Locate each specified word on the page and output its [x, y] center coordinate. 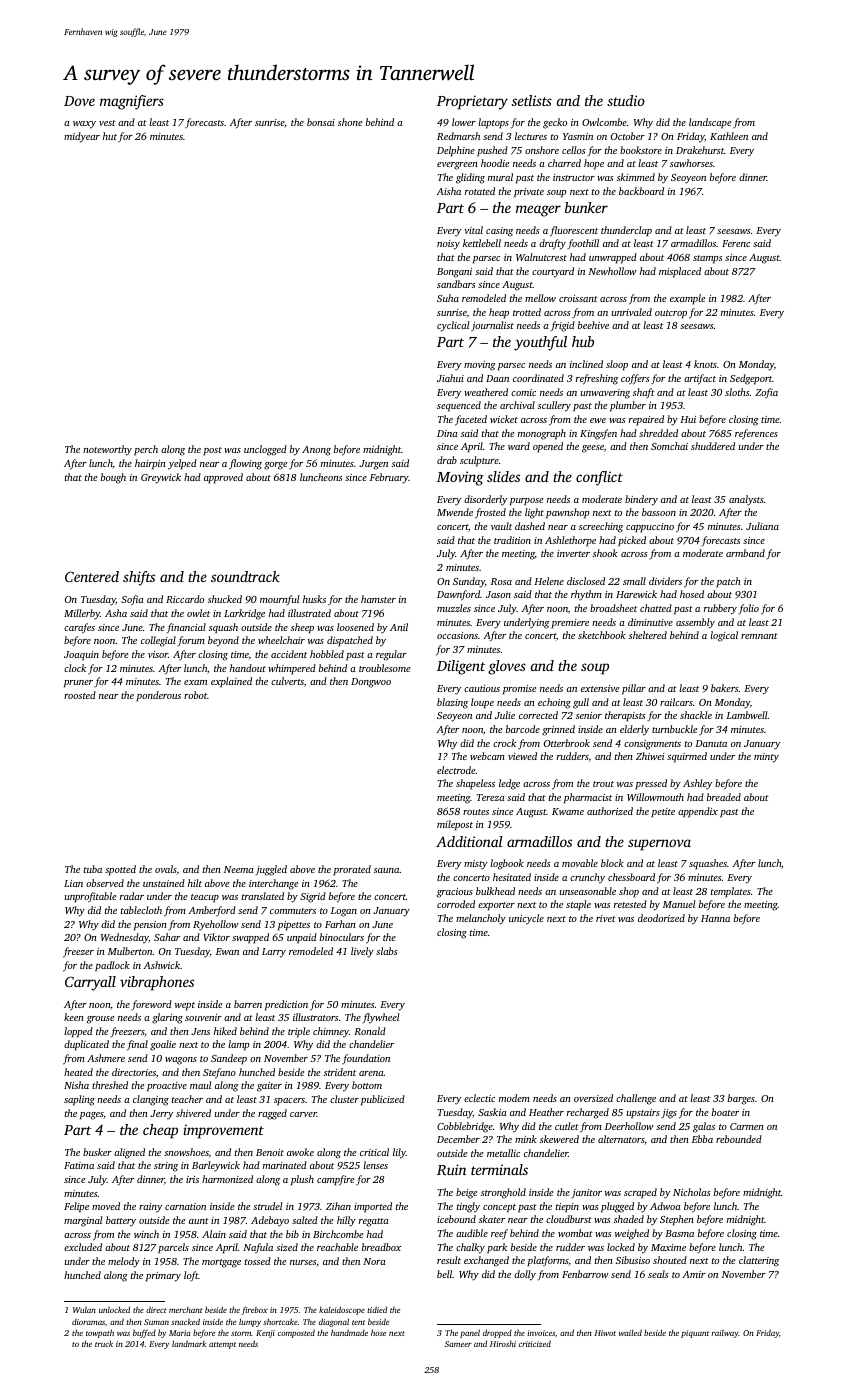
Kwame [568, 811]
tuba [93, 869]
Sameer [458, 1344]
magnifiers [132, 102]
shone [350, 122]
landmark [189, 1343]
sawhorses [691, 163]
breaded [724, 797]
